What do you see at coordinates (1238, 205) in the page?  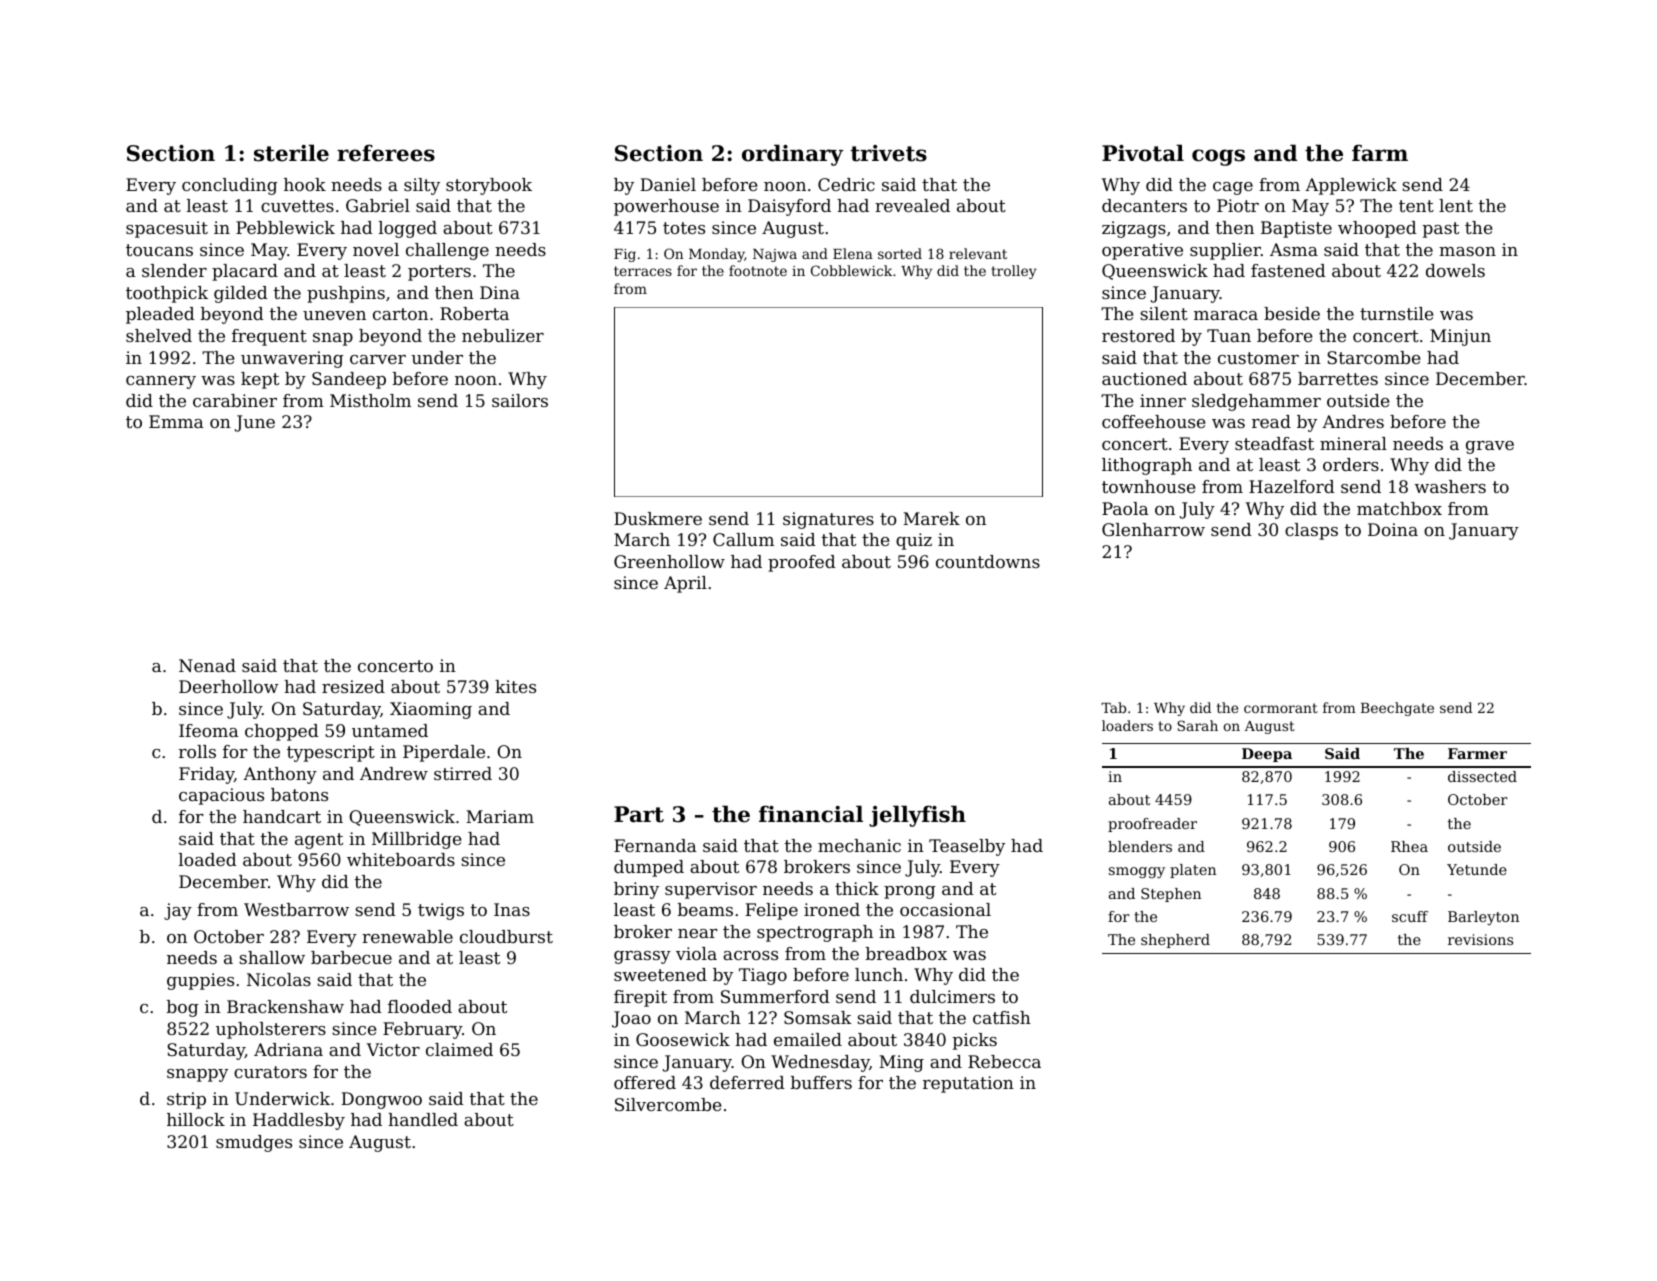 I see `Piotr` at bounding box center [1238, 205].
